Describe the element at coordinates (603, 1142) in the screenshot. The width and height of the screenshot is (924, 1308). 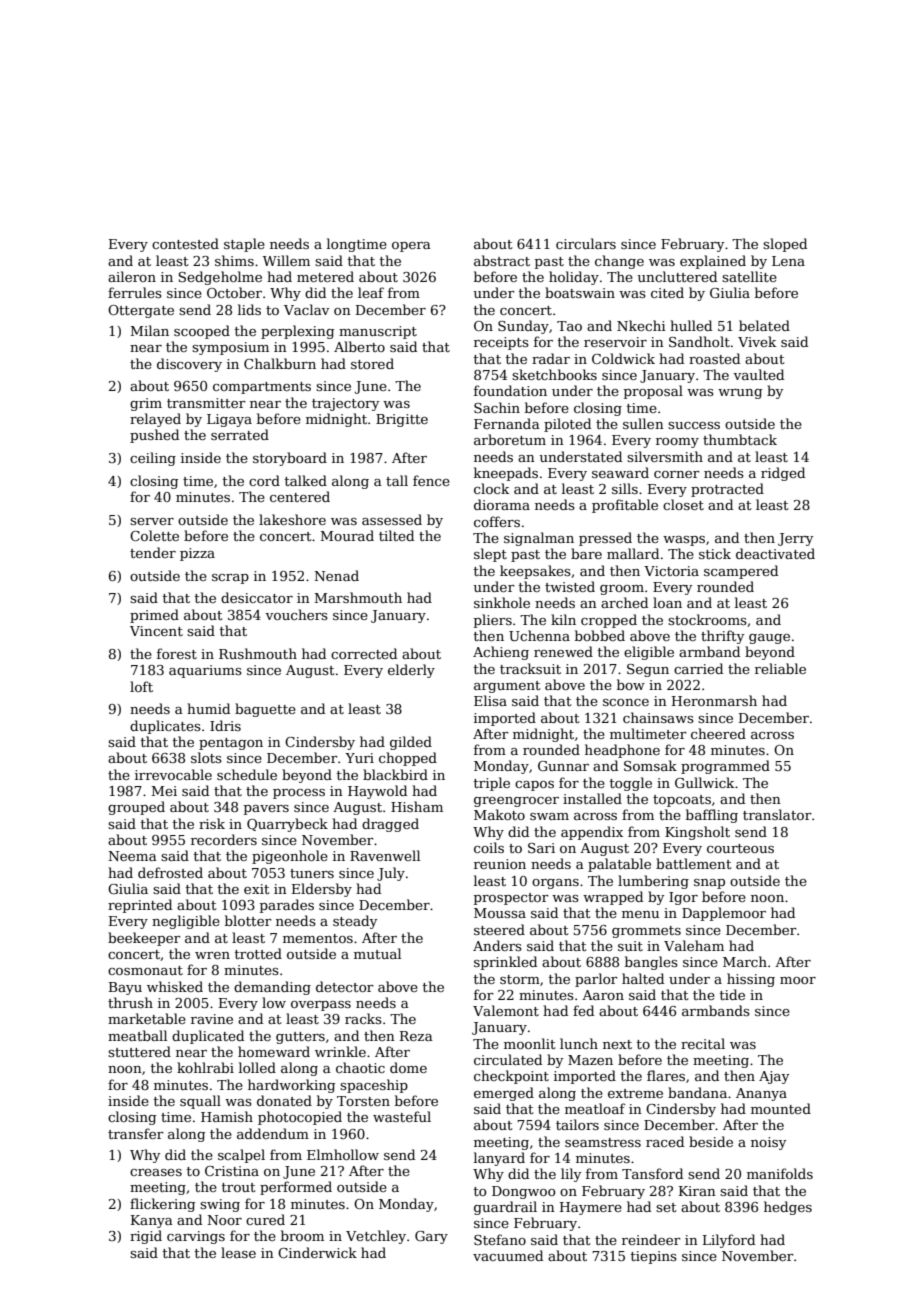
I see `seamstress` at that location.
